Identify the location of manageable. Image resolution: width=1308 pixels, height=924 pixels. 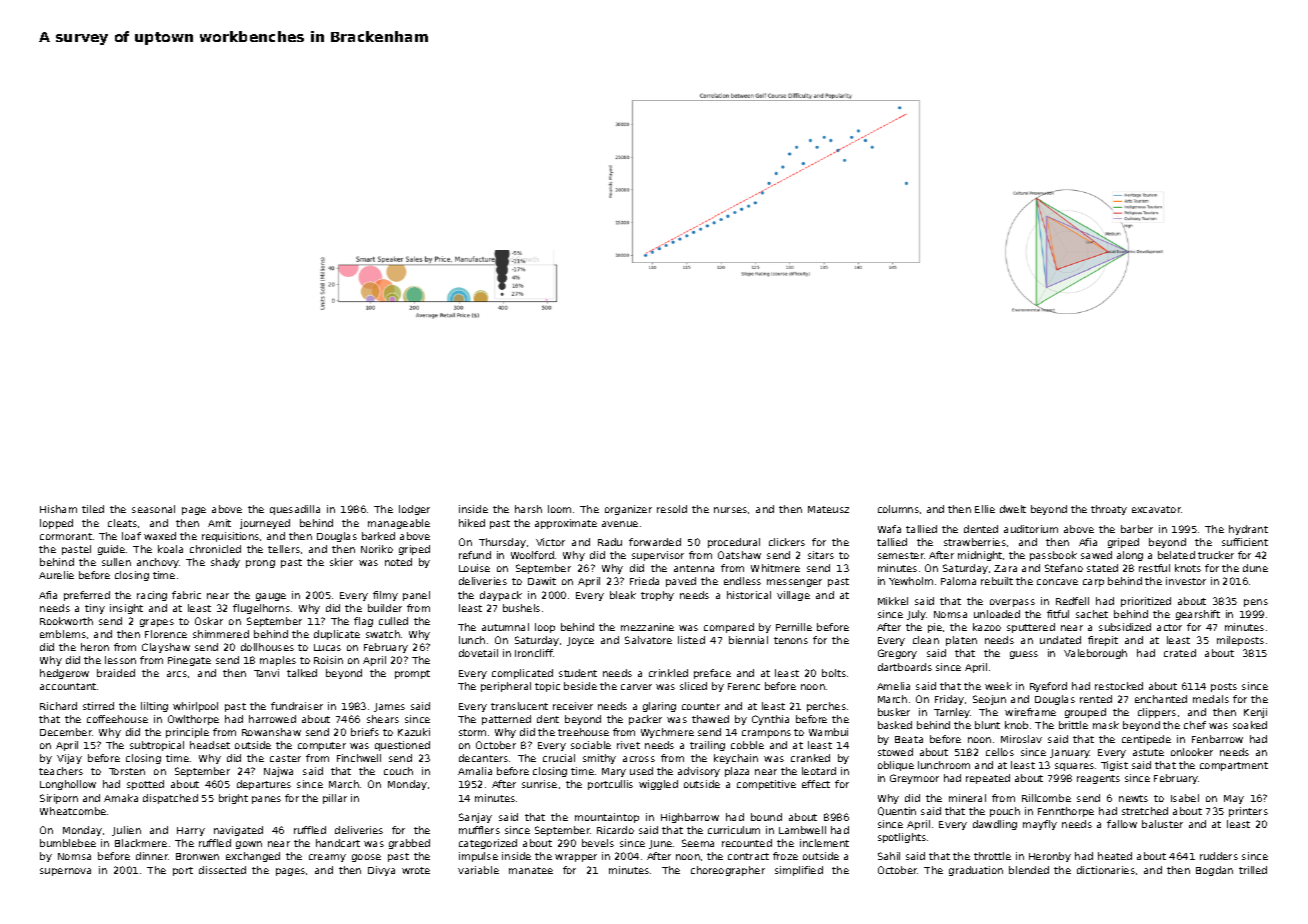
(399, 524).
